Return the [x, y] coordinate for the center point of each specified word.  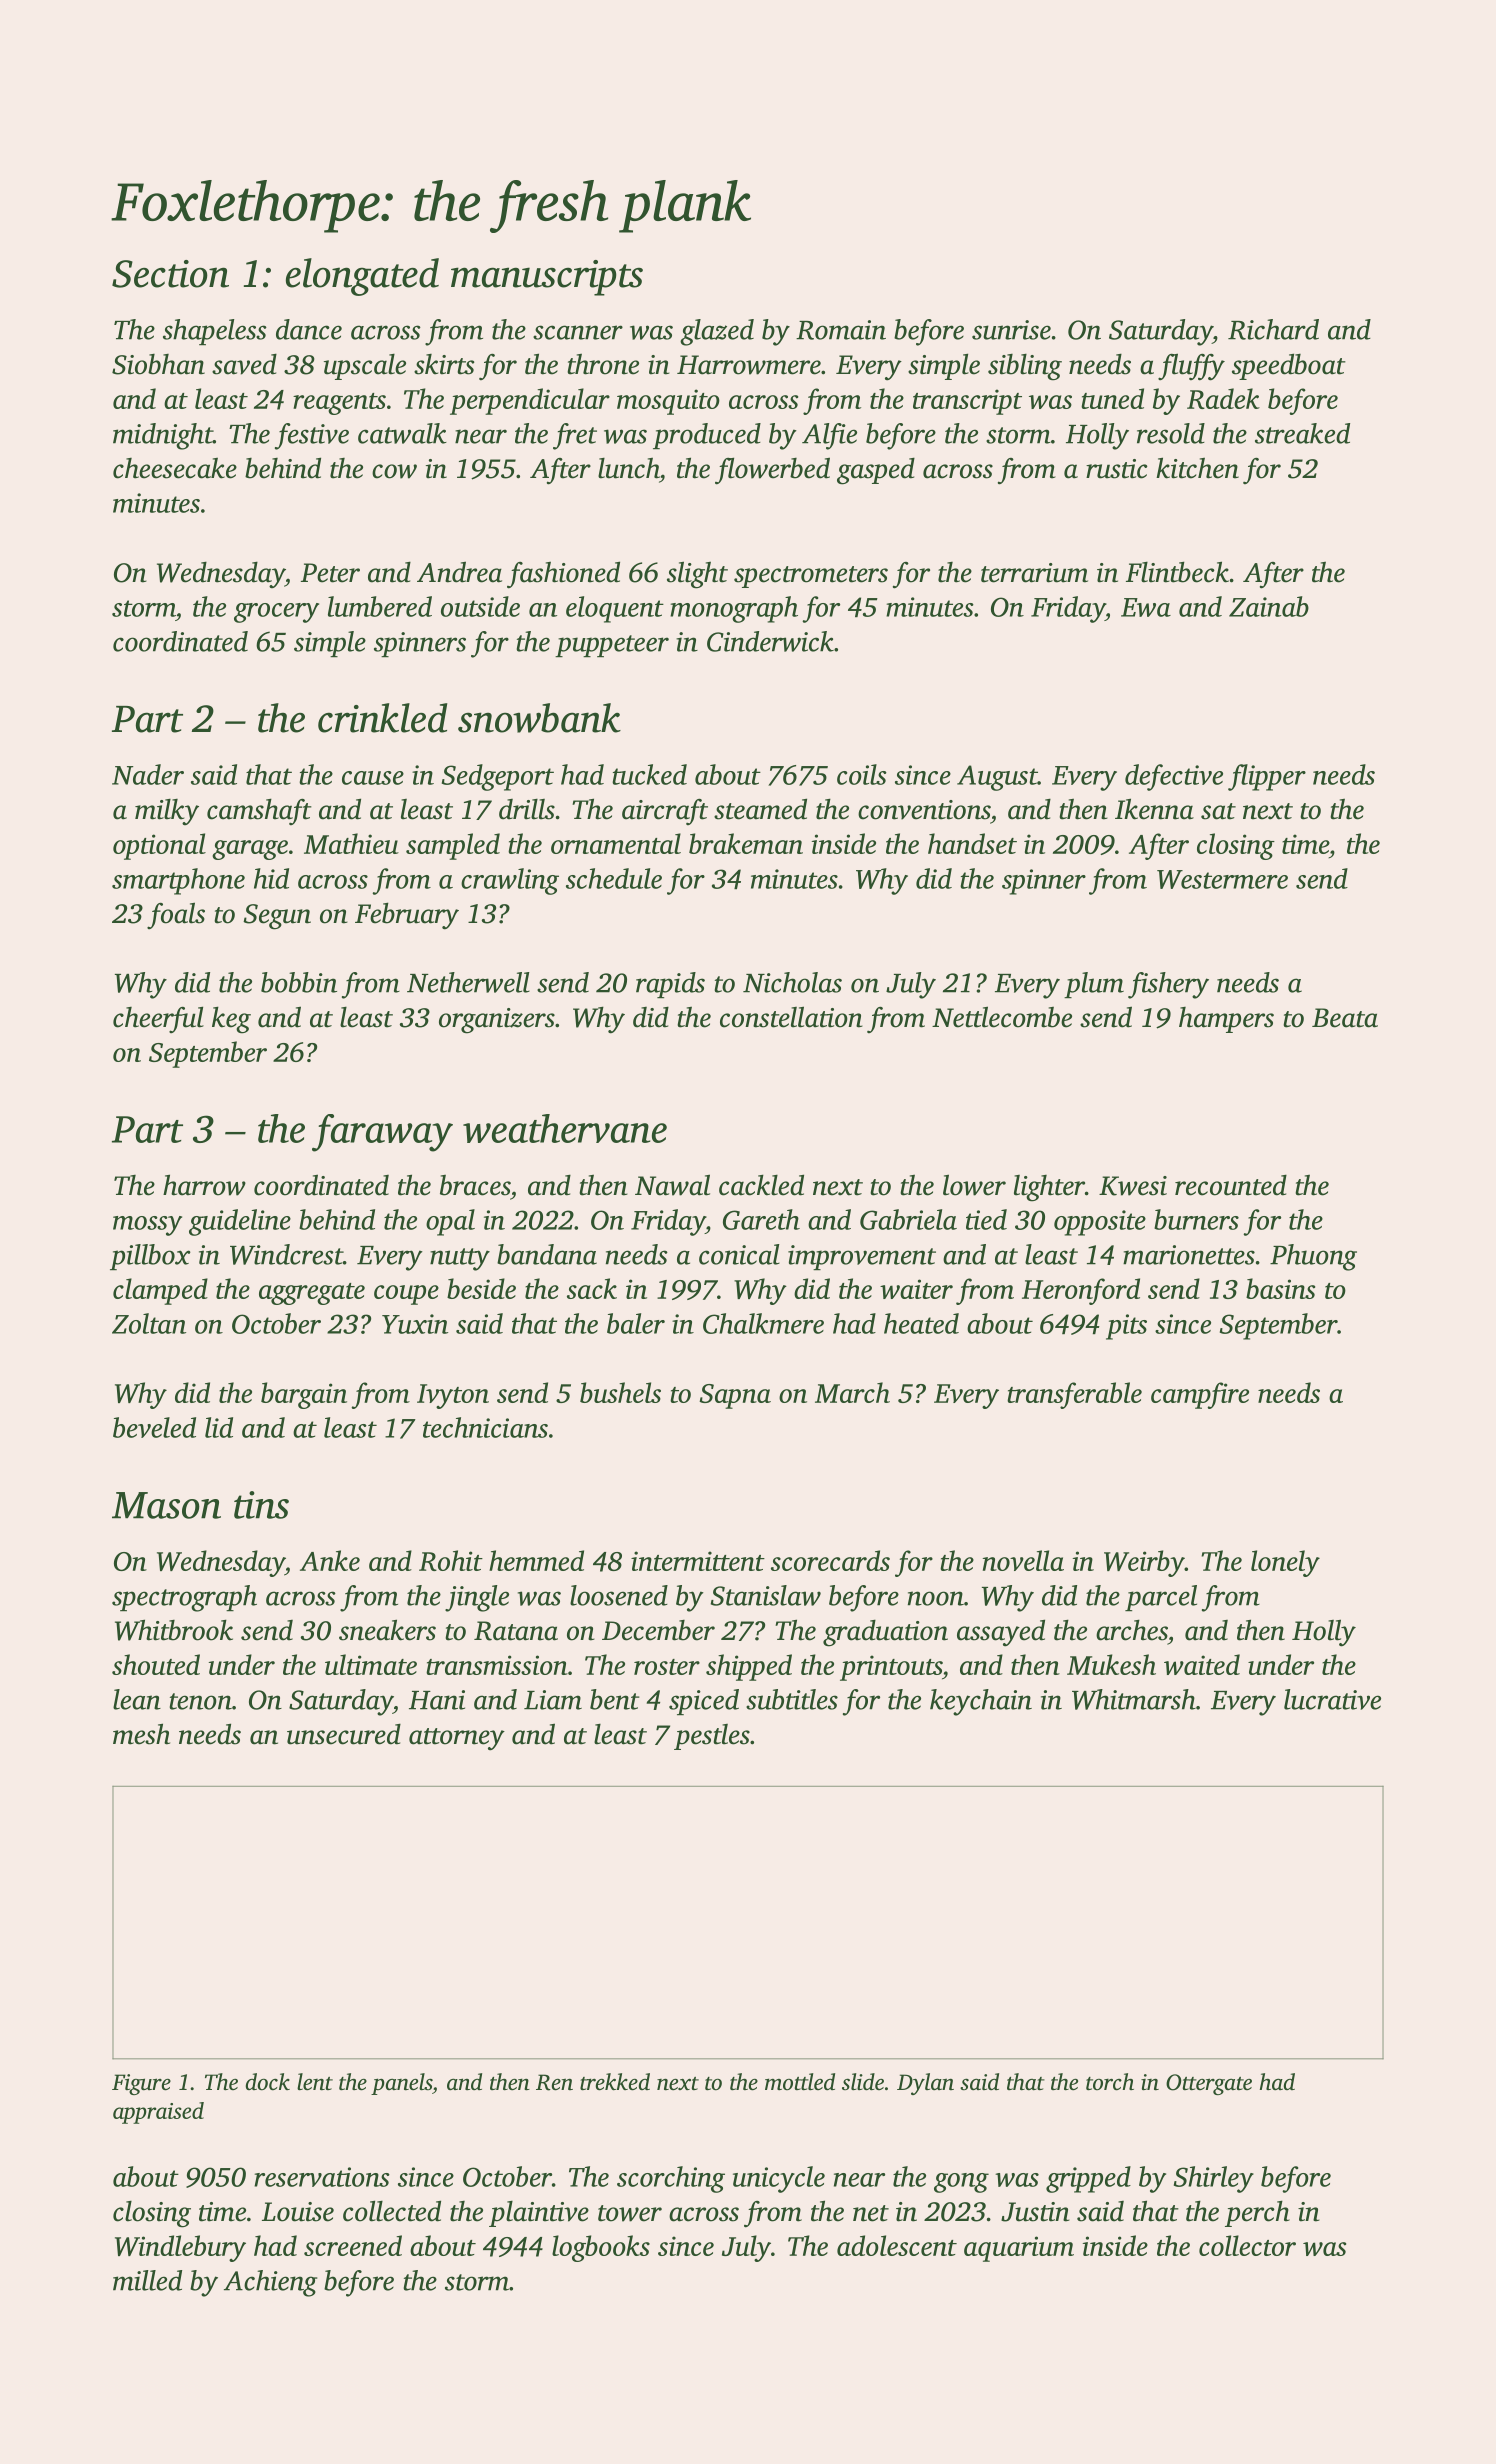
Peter [330, 573]
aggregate [312, 1294]
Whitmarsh [1134, 1699]
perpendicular [530, 401]
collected [392, 2211]
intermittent [698, 1561]
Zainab [1269, 606]
